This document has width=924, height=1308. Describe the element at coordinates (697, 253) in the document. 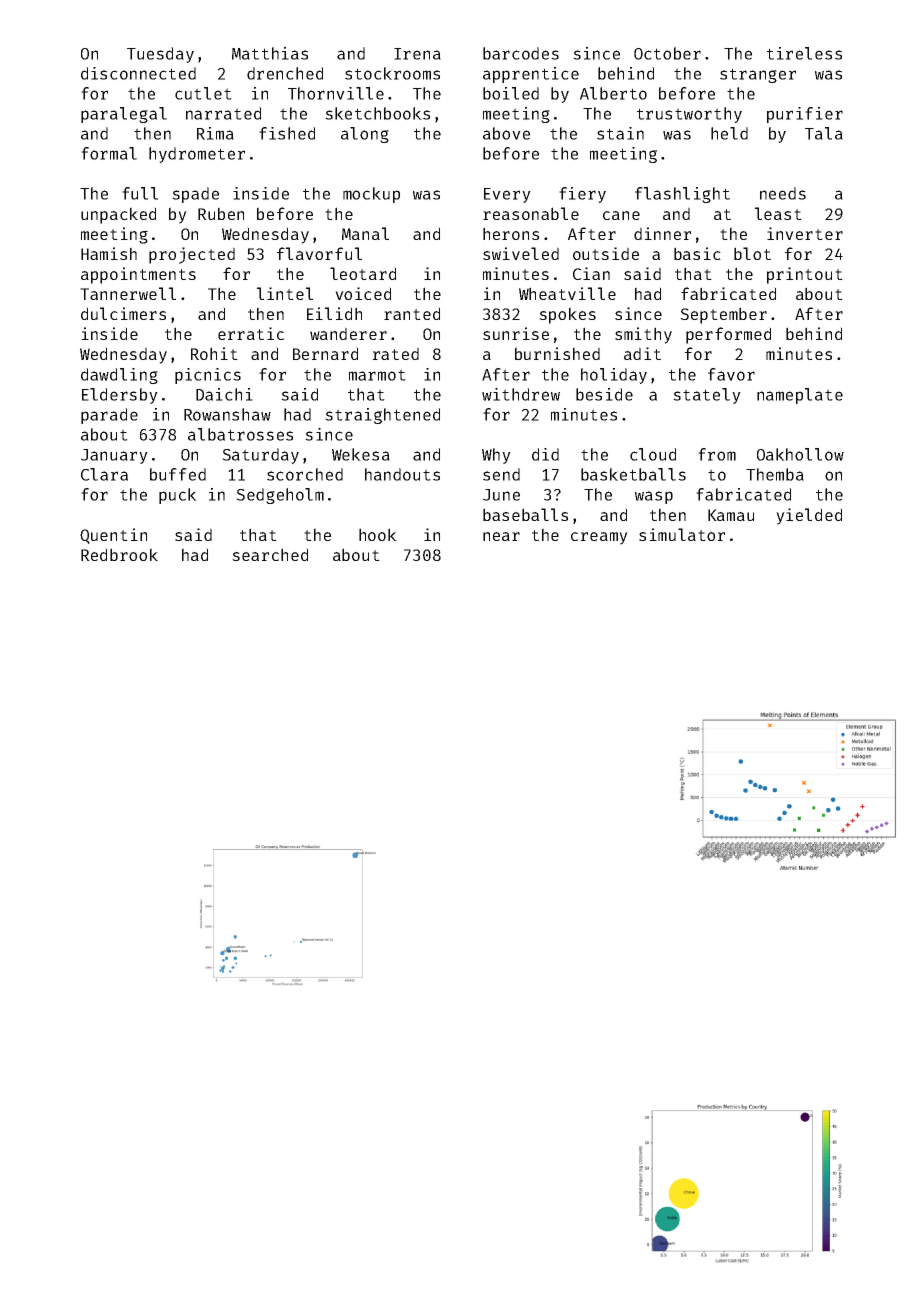

I see `basic` at that location.
